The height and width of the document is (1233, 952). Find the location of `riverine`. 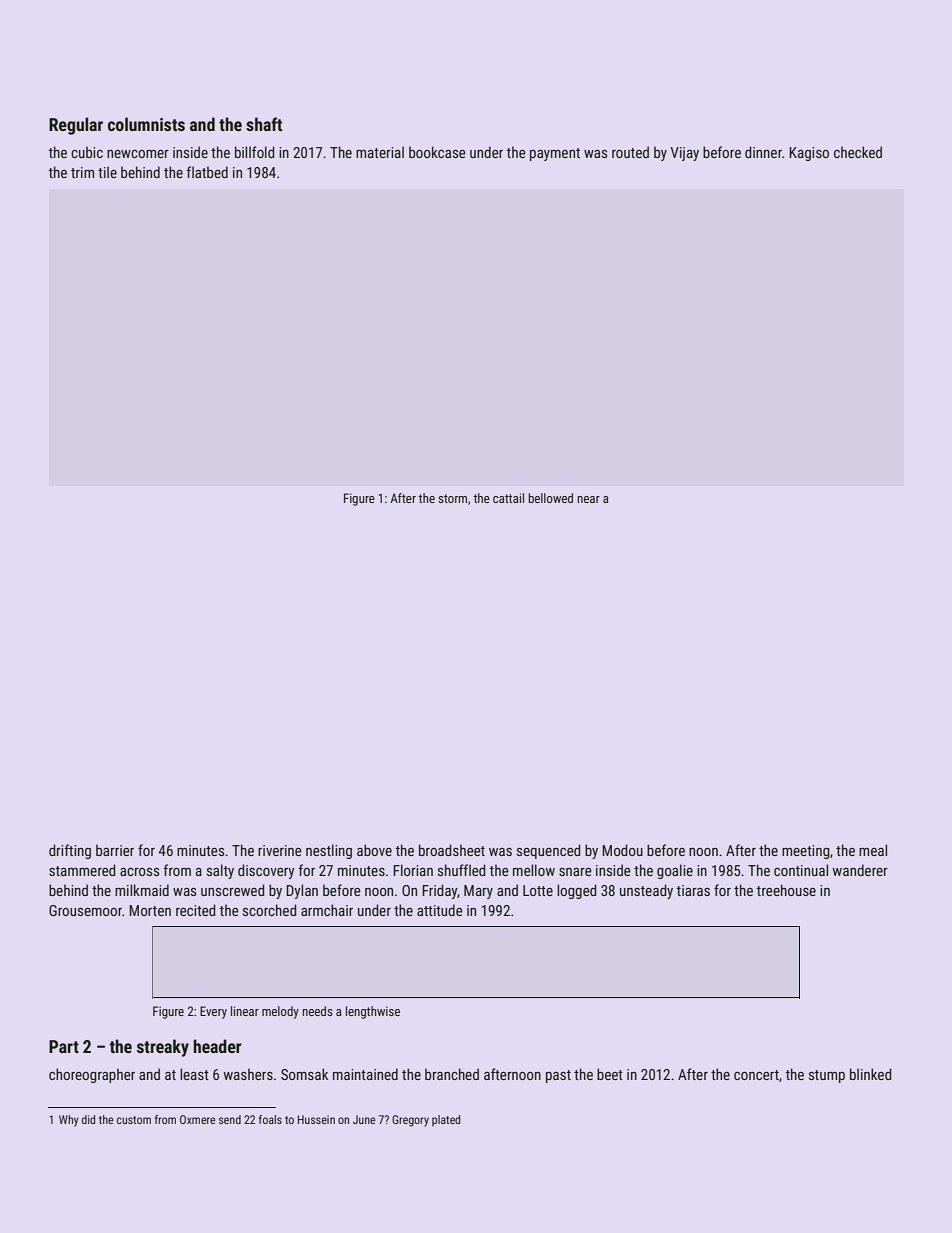

riverine is located at coordinates (280, 850).
